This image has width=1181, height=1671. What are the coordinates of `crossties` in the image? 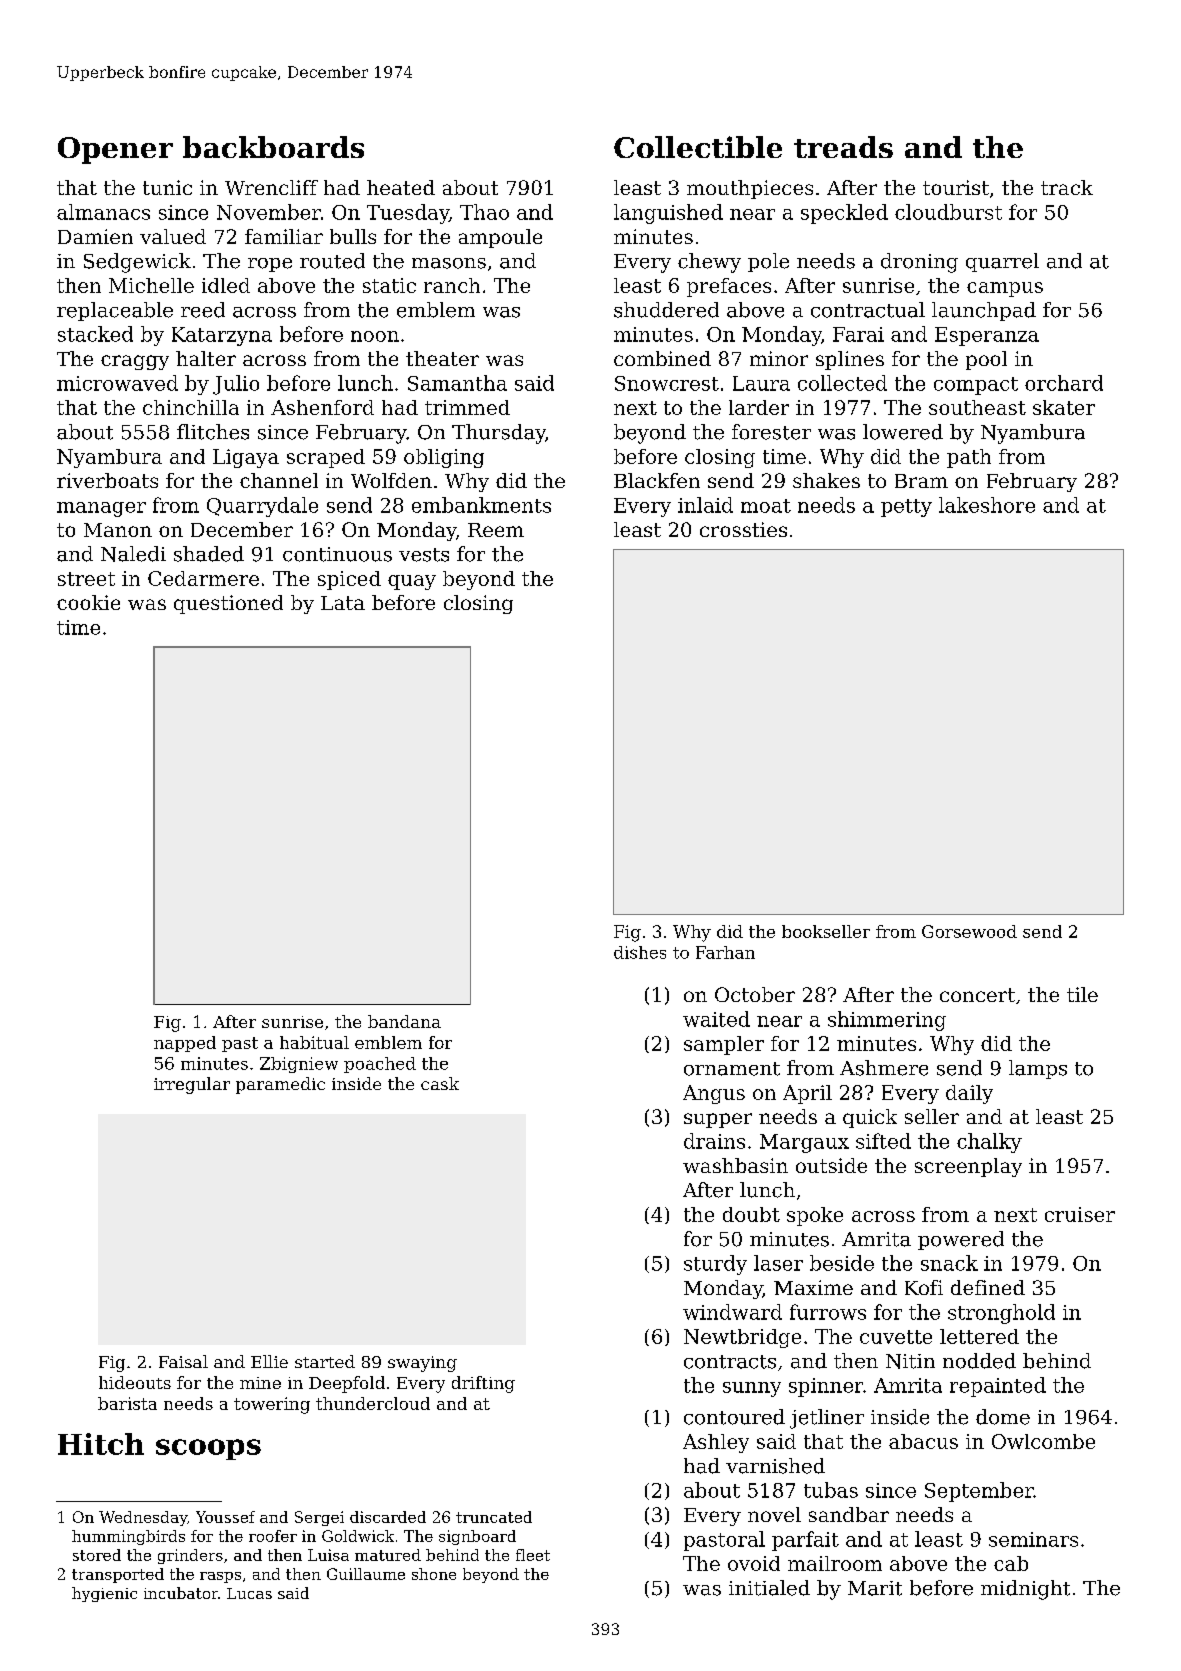 It's located at (743, 529).
